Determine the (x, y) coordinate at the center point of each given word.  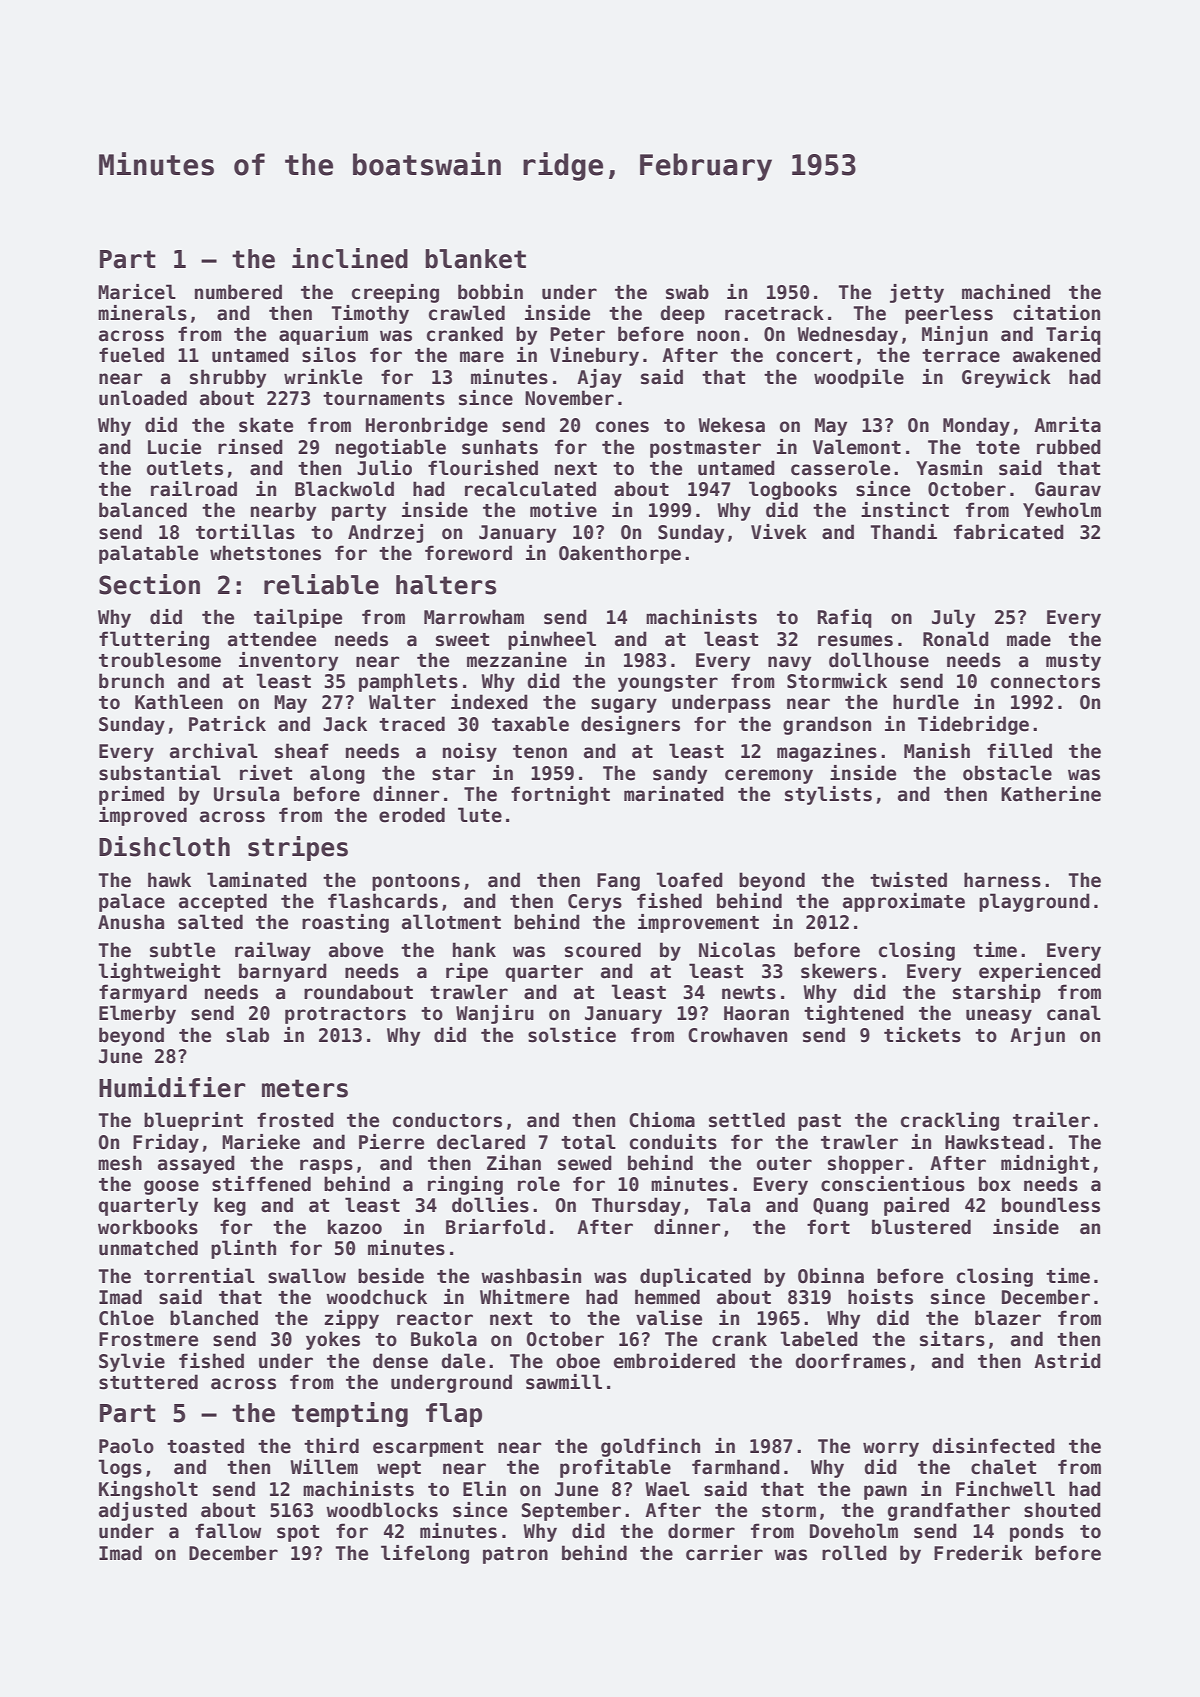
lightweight (159, 972)
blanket (475, 259)
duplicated (695, 1277)
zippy (351, 1319)
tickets (922, 1035)
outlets (185, 468)
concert (814, 356)
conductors (447, 1120)
